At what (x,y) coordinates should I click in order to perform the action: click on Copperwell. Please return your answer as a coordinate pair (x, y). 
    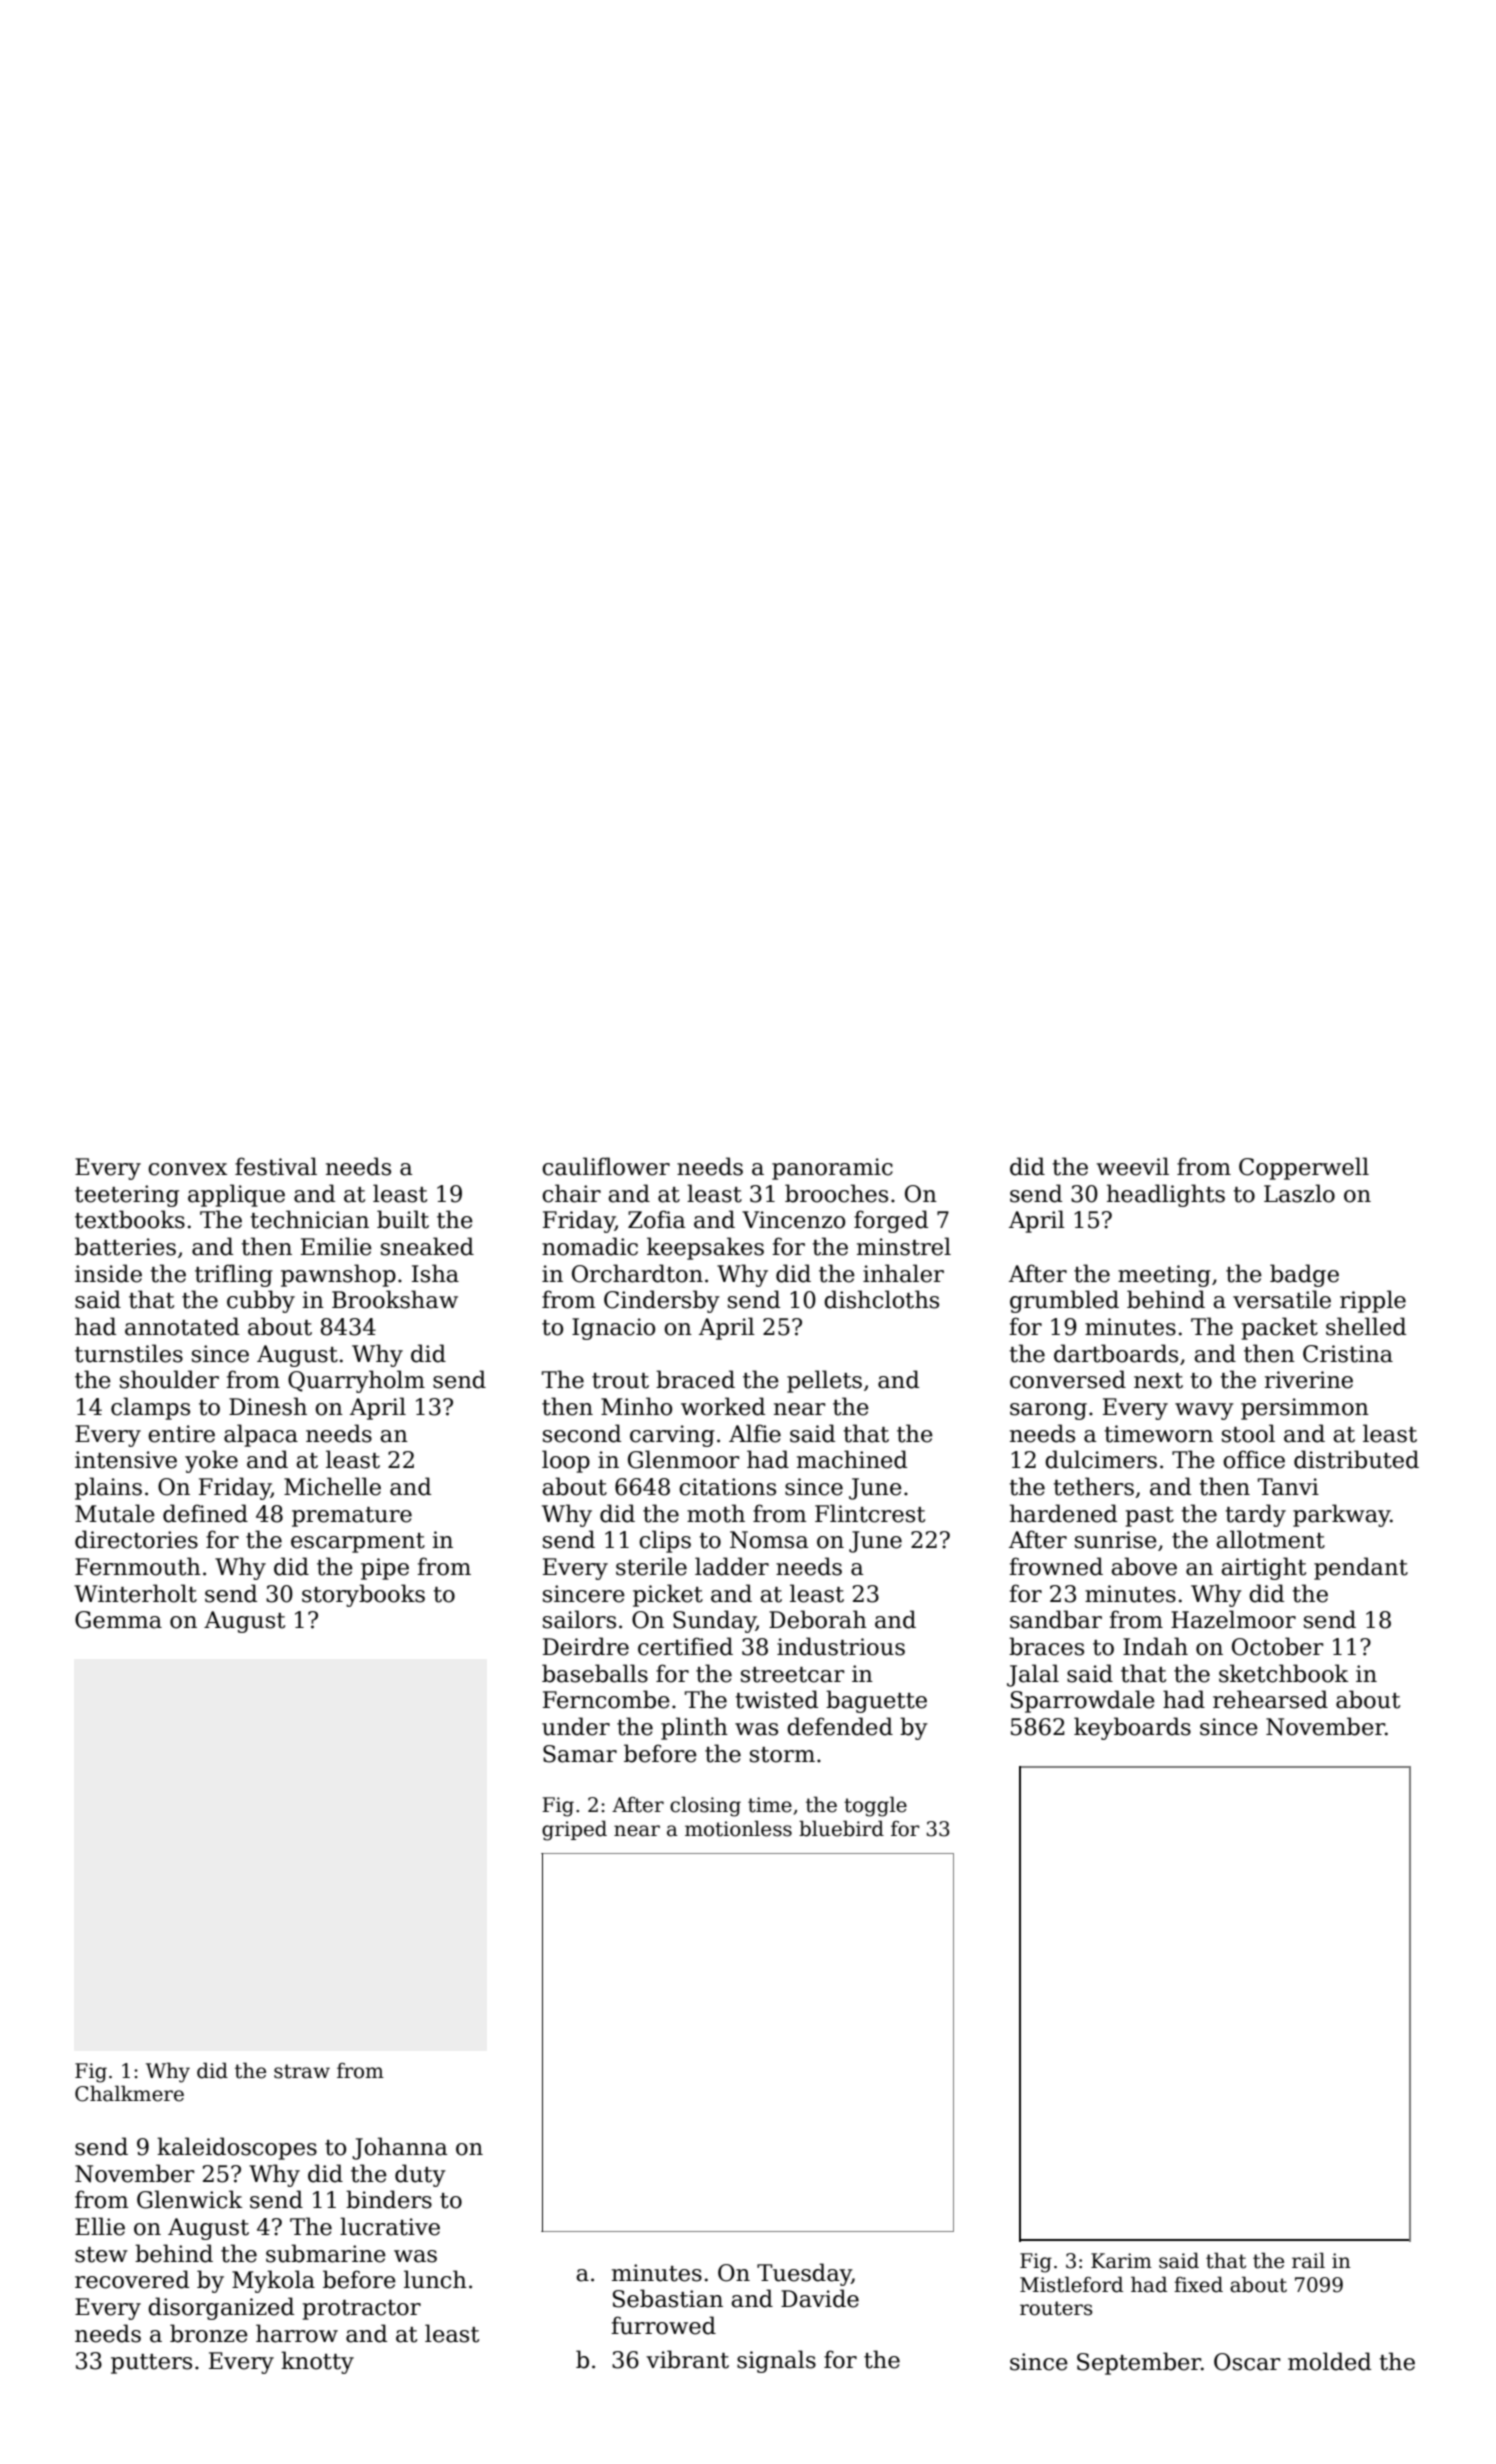
    Looking at the image, I should click on (1304, 1168).
